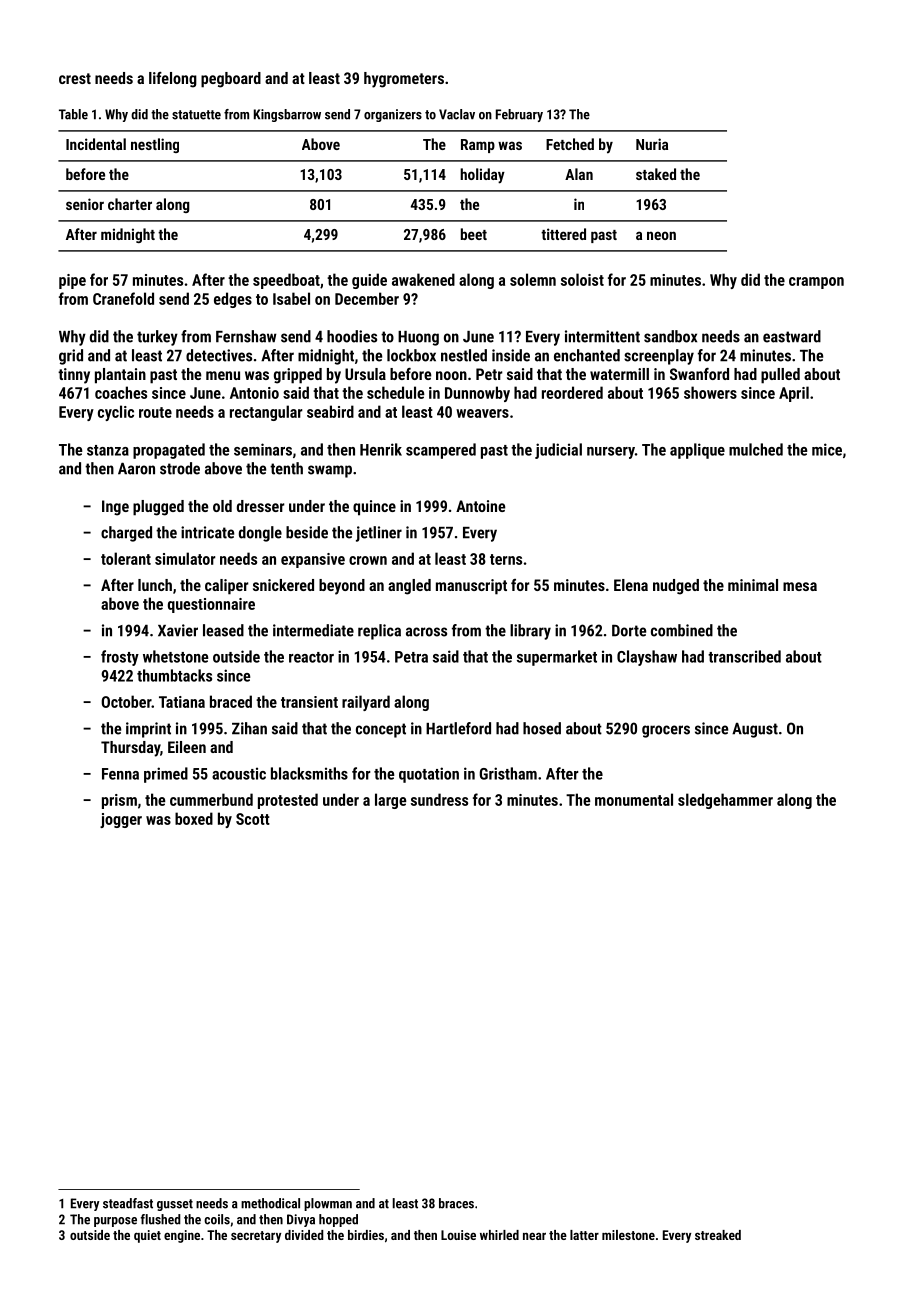 The image size is (908, 1316). Describe the element at coordinates (656, 174) in the screenshot. I see `staked` at that location.
